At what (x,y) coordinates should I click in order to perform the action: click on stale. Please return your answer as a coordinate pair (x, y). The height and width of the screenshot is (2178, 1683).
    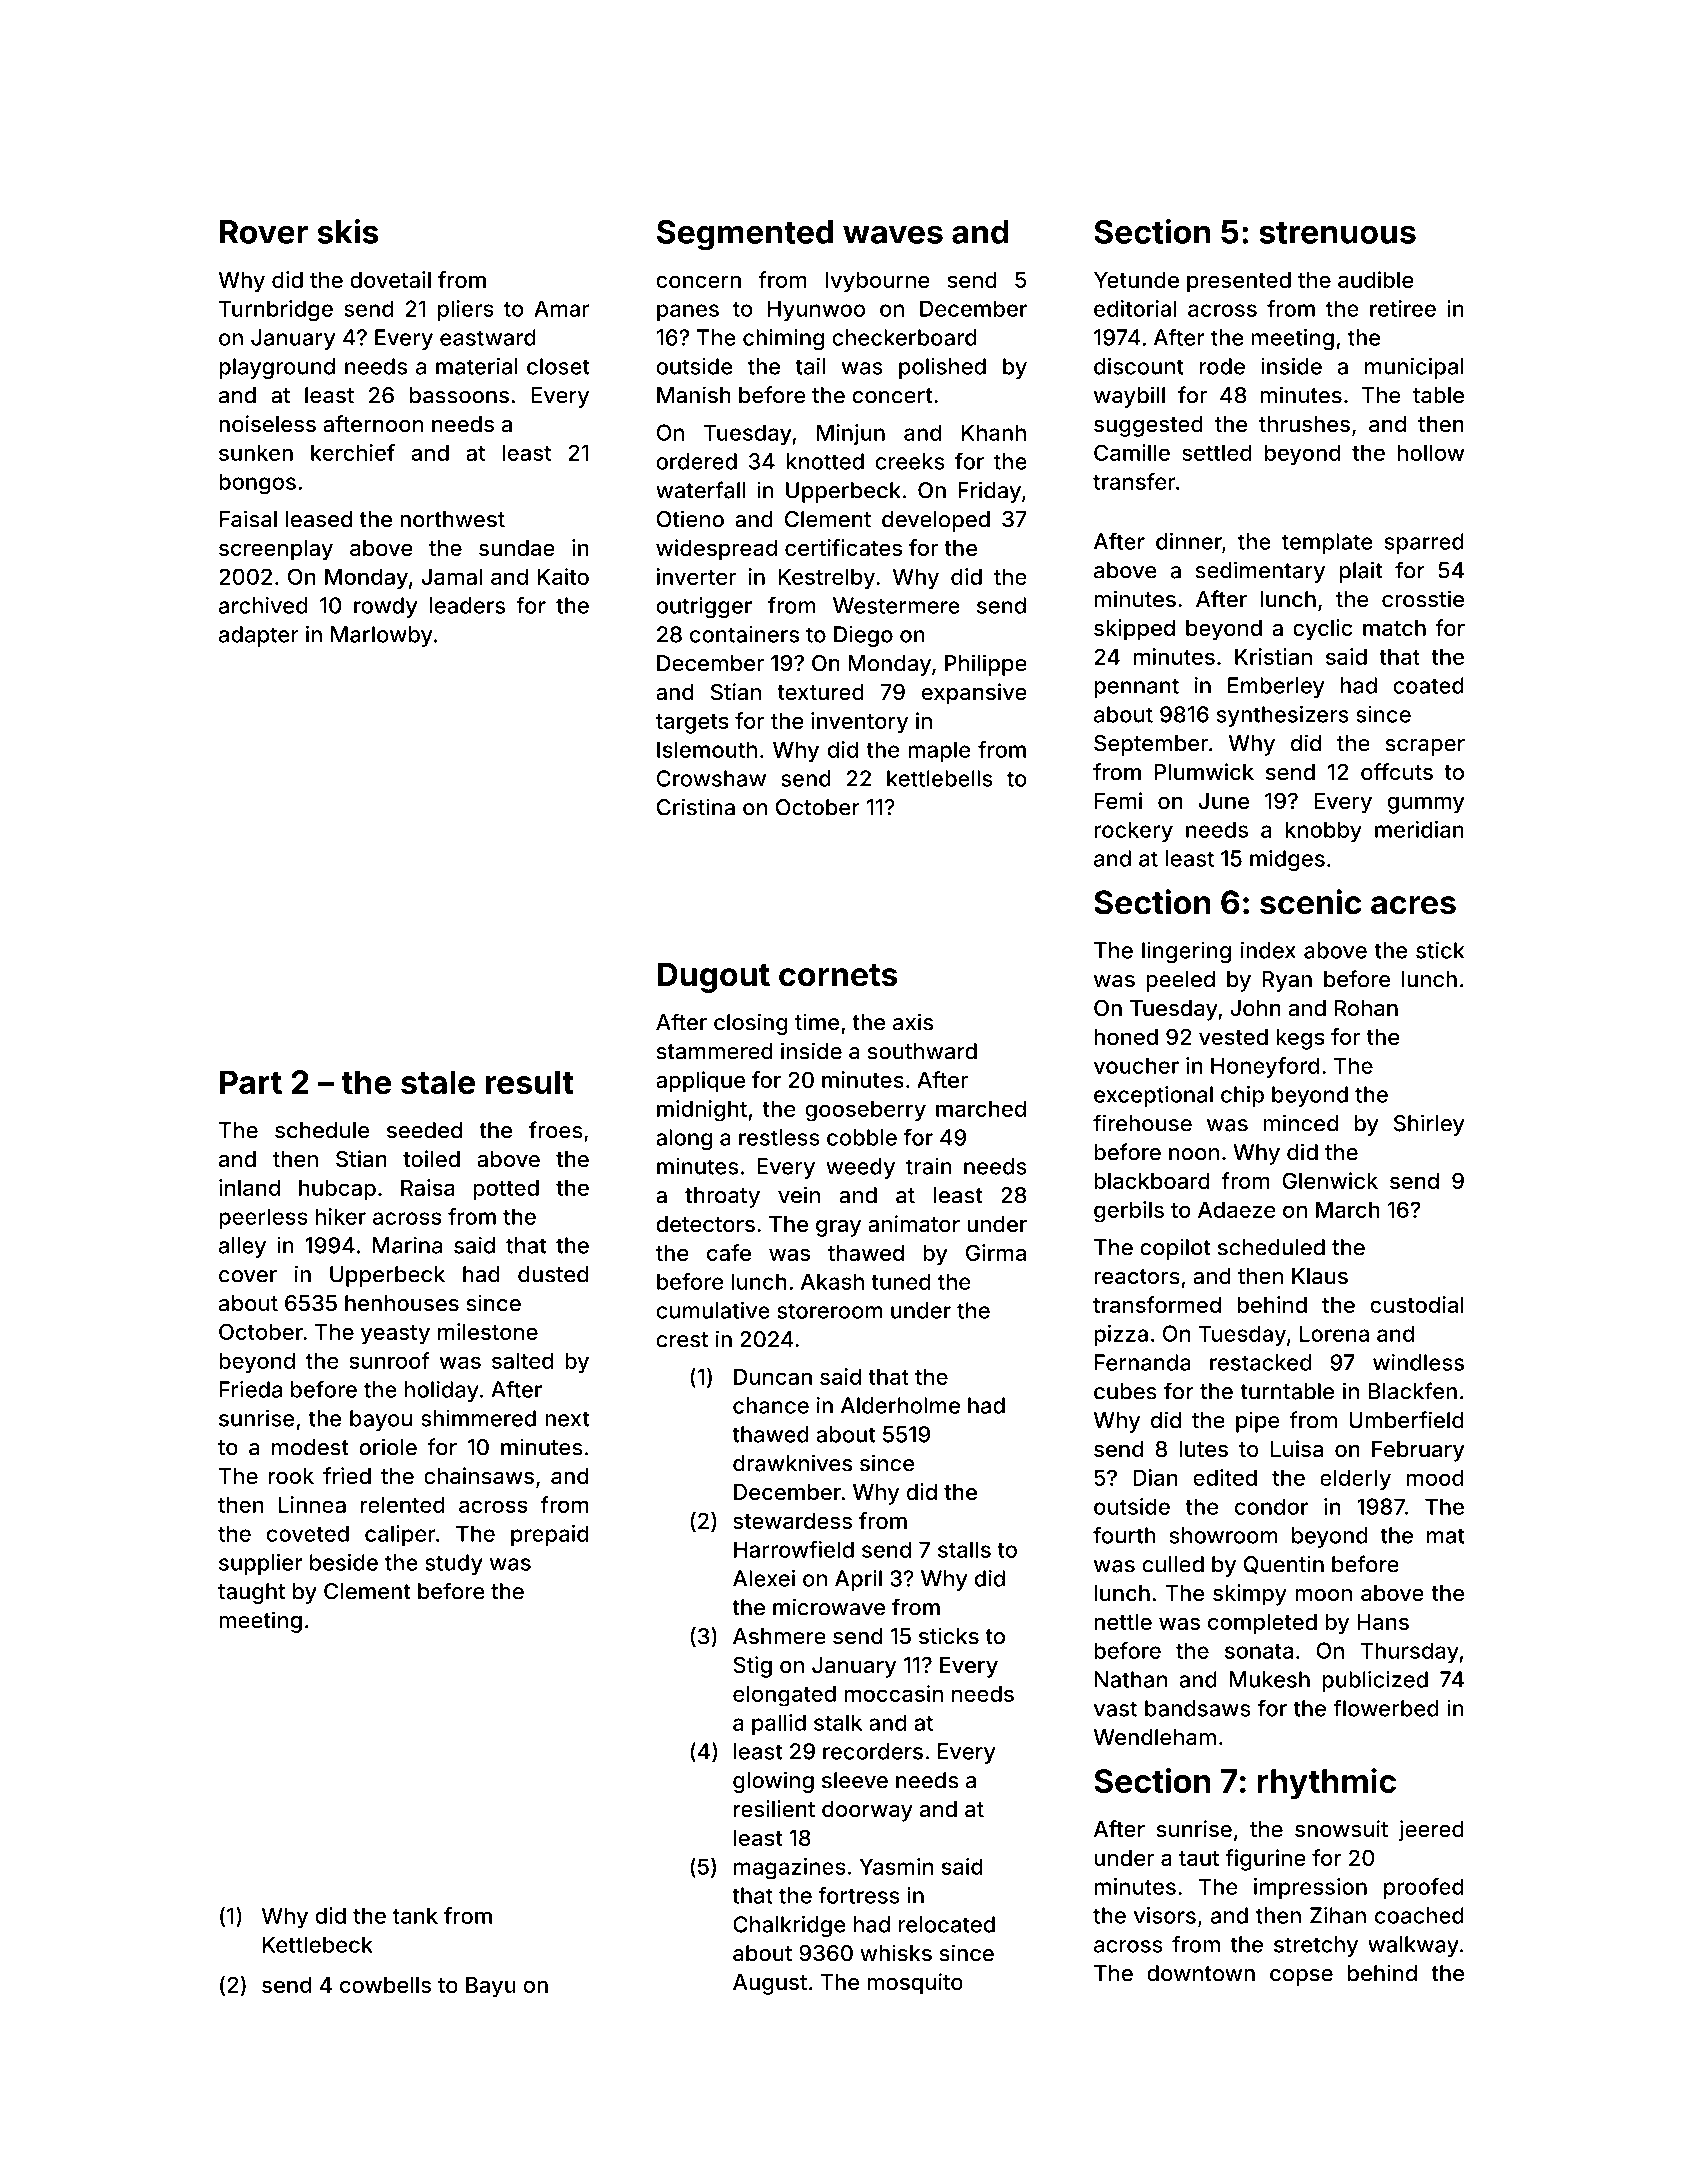
    Looking at the image, I should click on (438, 1082).
